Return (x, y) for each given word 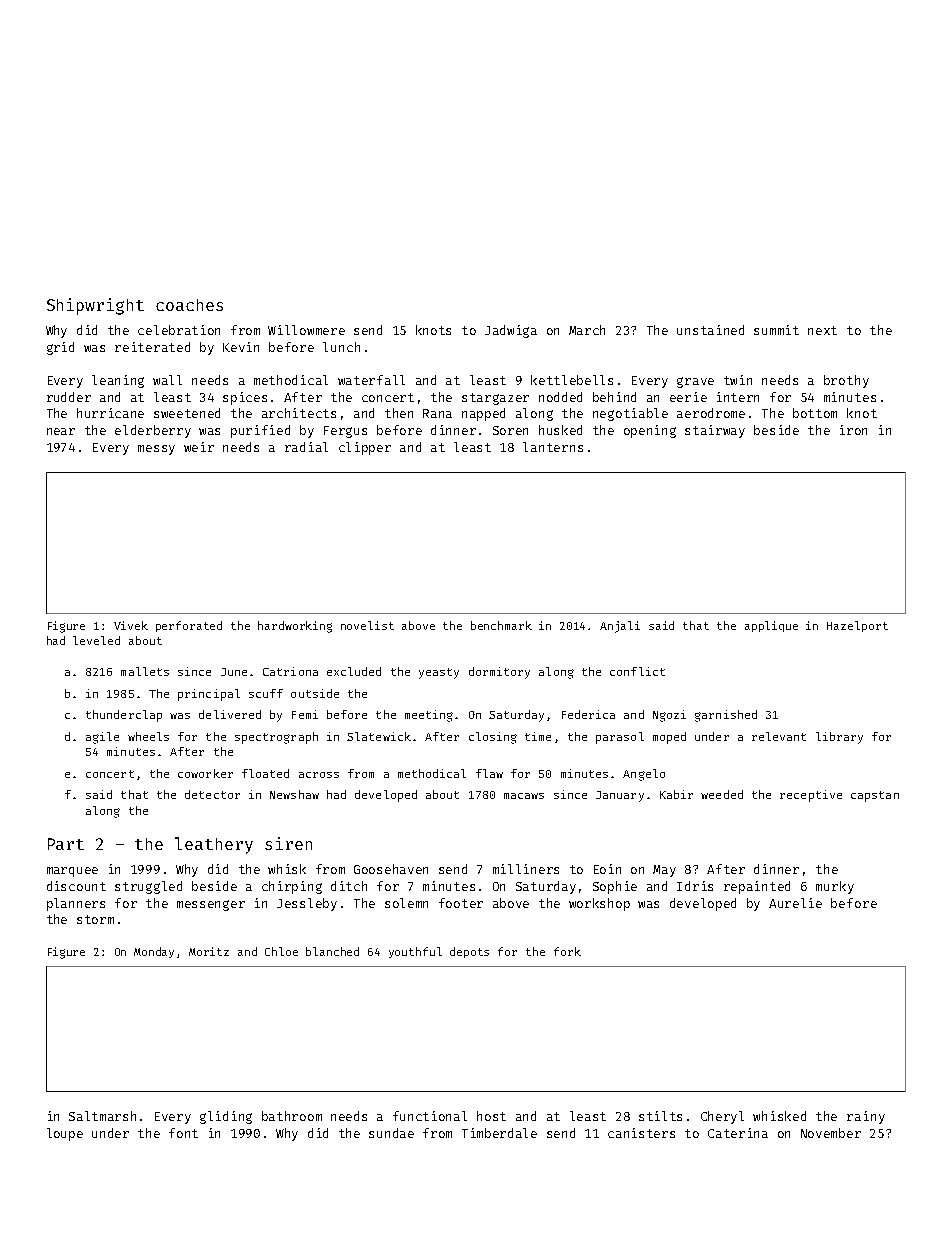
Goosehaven (391, 869)
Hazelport (857, 626)
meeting (429, 716)
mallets (145, 671)
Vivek (131, 625)
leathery (214, 845)
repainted (757, 887)
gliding (226, 1117)
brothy (846, 381)
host (491, 1116)
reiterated (152, 347)
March (587, 330)
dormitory (499, 673)
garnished (726, 716)
